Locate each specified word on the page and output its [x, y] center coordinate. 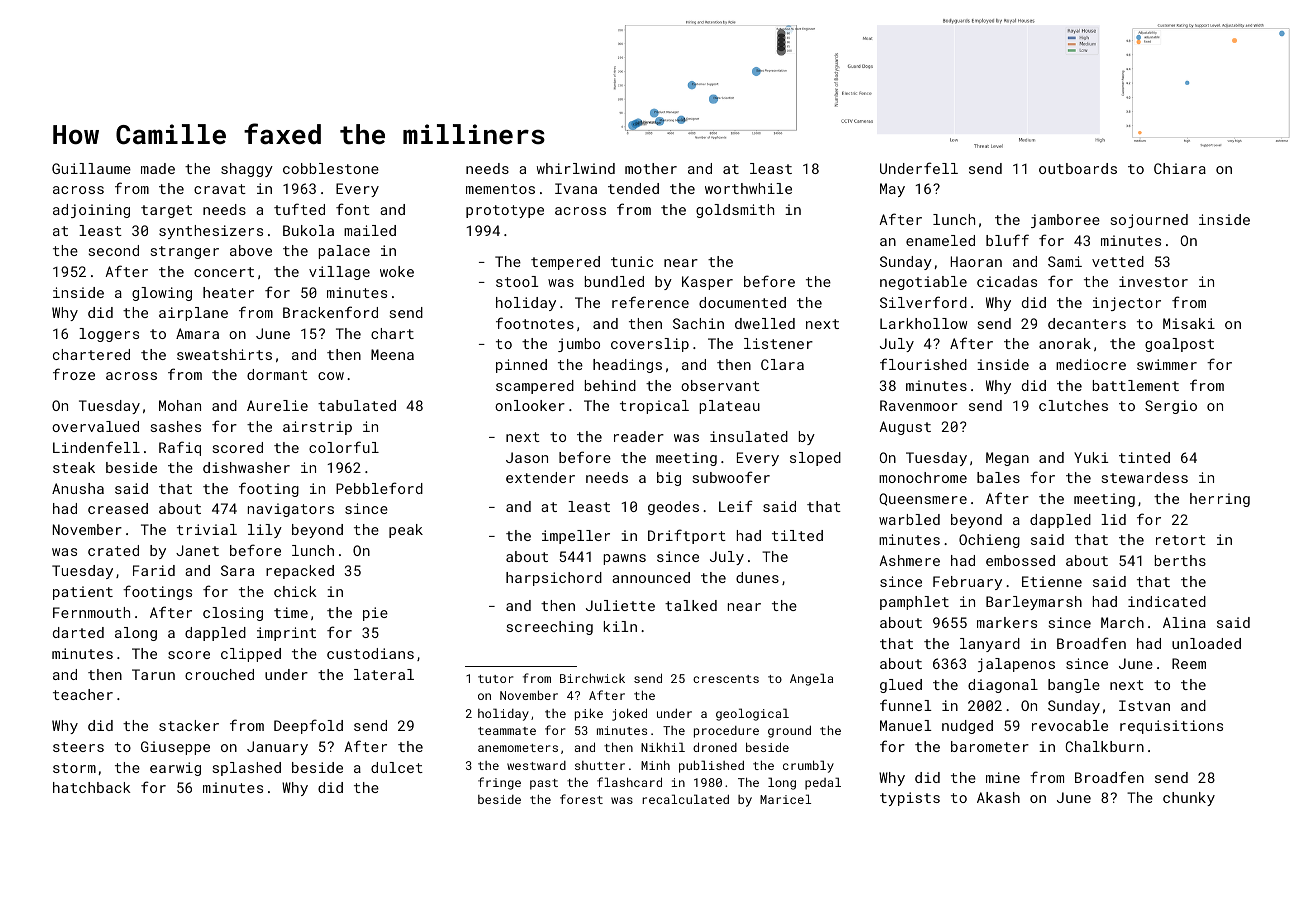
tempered [565, 263]
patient [83, 593]
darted [78, 632]
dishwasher [246, 467]
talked [691, 605]
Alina [1184, 622]
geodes [673, 508]
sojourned [1149, 221]
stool [517, 281]
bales [998, 477]
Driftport [687, 536]
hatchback [92, 787]
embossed [1020, 560]
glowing [162, 294]
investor [1153, 281]
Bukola [308, 230]
